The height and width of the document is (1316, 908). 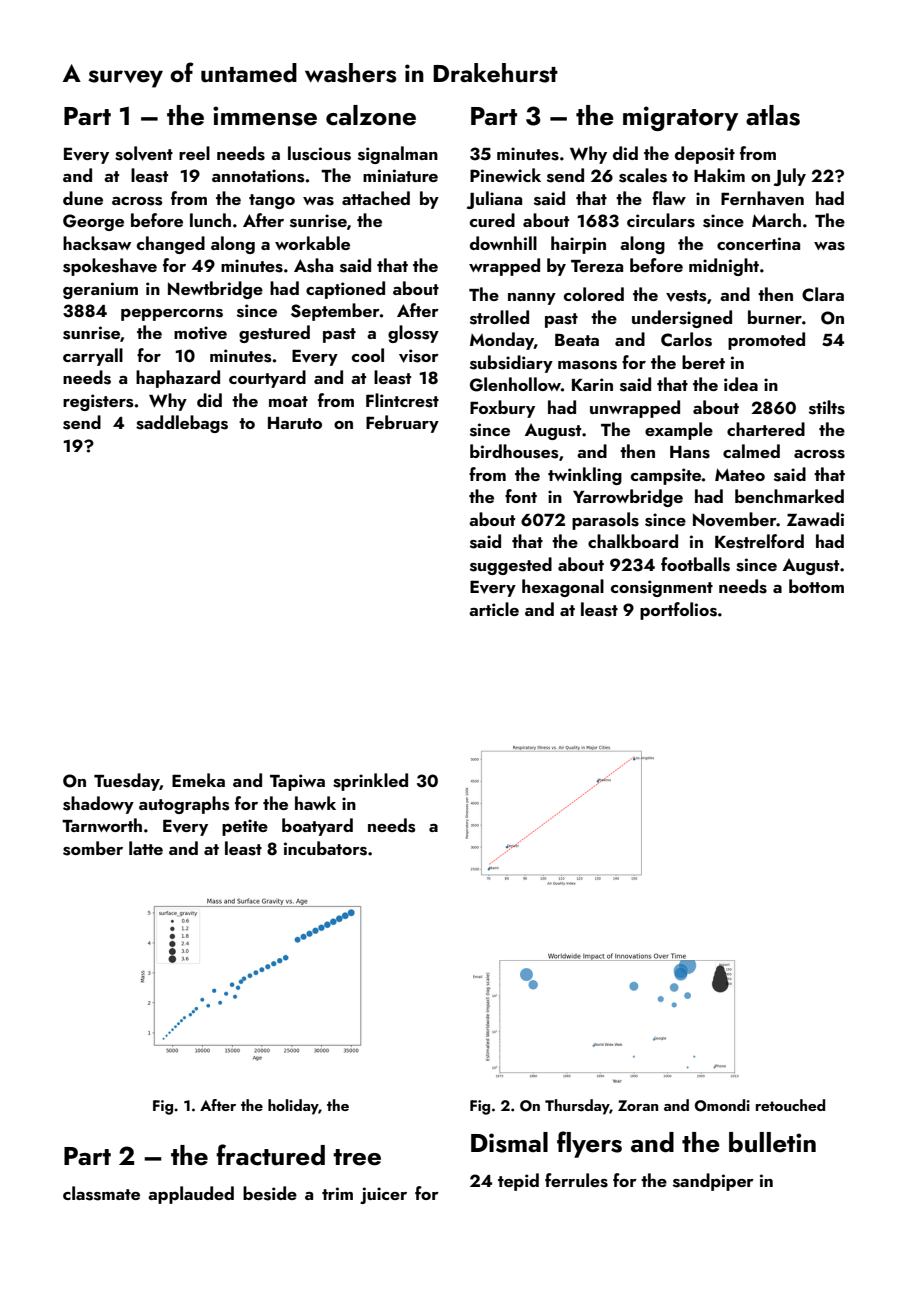 I want to click on Clara, so click(x=823, y=294).
